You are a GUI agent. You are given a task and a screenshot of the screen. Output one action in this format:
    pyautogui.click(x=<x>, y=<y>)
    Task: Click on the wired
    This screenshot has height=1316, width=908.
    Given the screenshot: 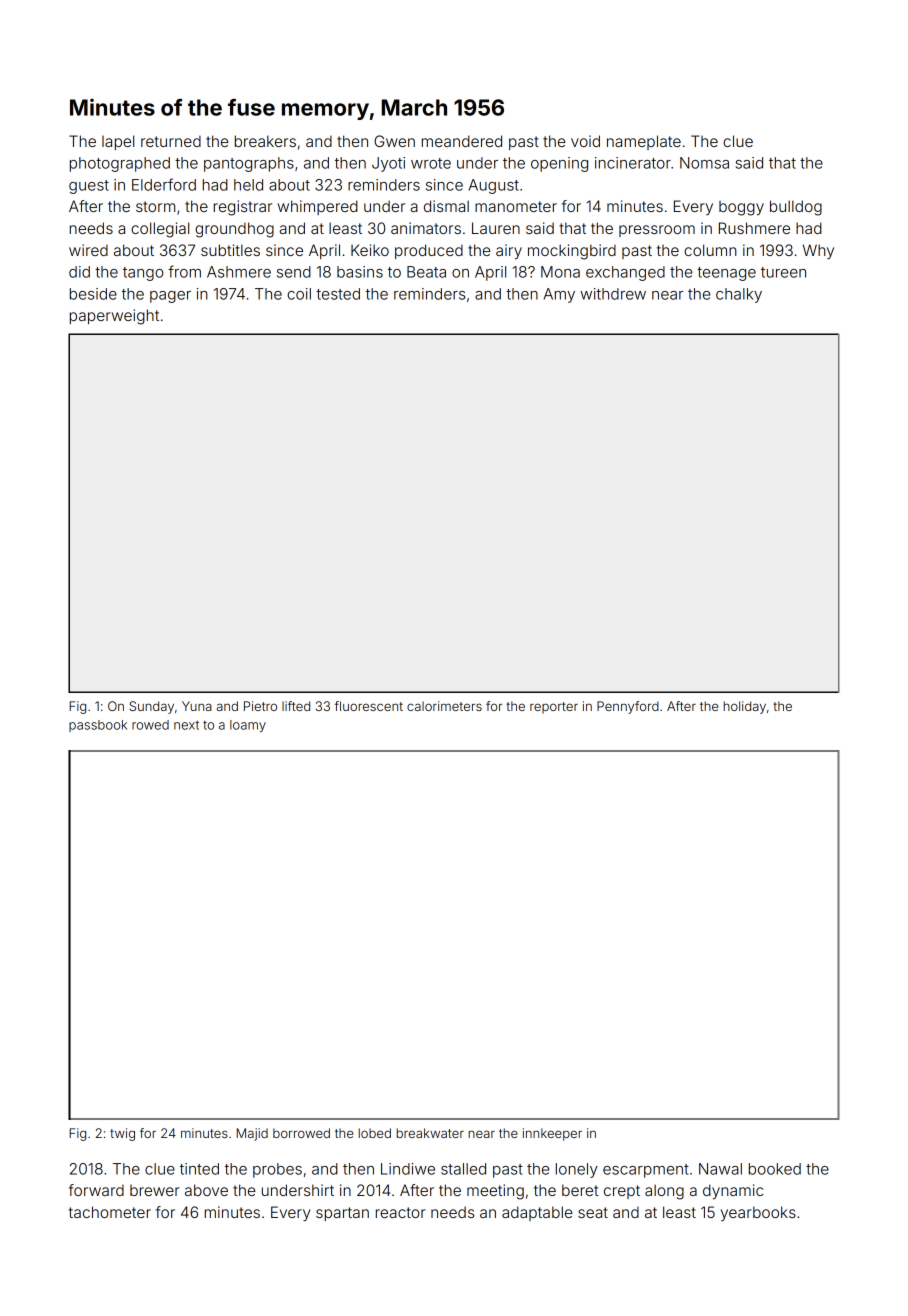 What is the action you would take?
    pyautogui.click(x=88, y=250)
